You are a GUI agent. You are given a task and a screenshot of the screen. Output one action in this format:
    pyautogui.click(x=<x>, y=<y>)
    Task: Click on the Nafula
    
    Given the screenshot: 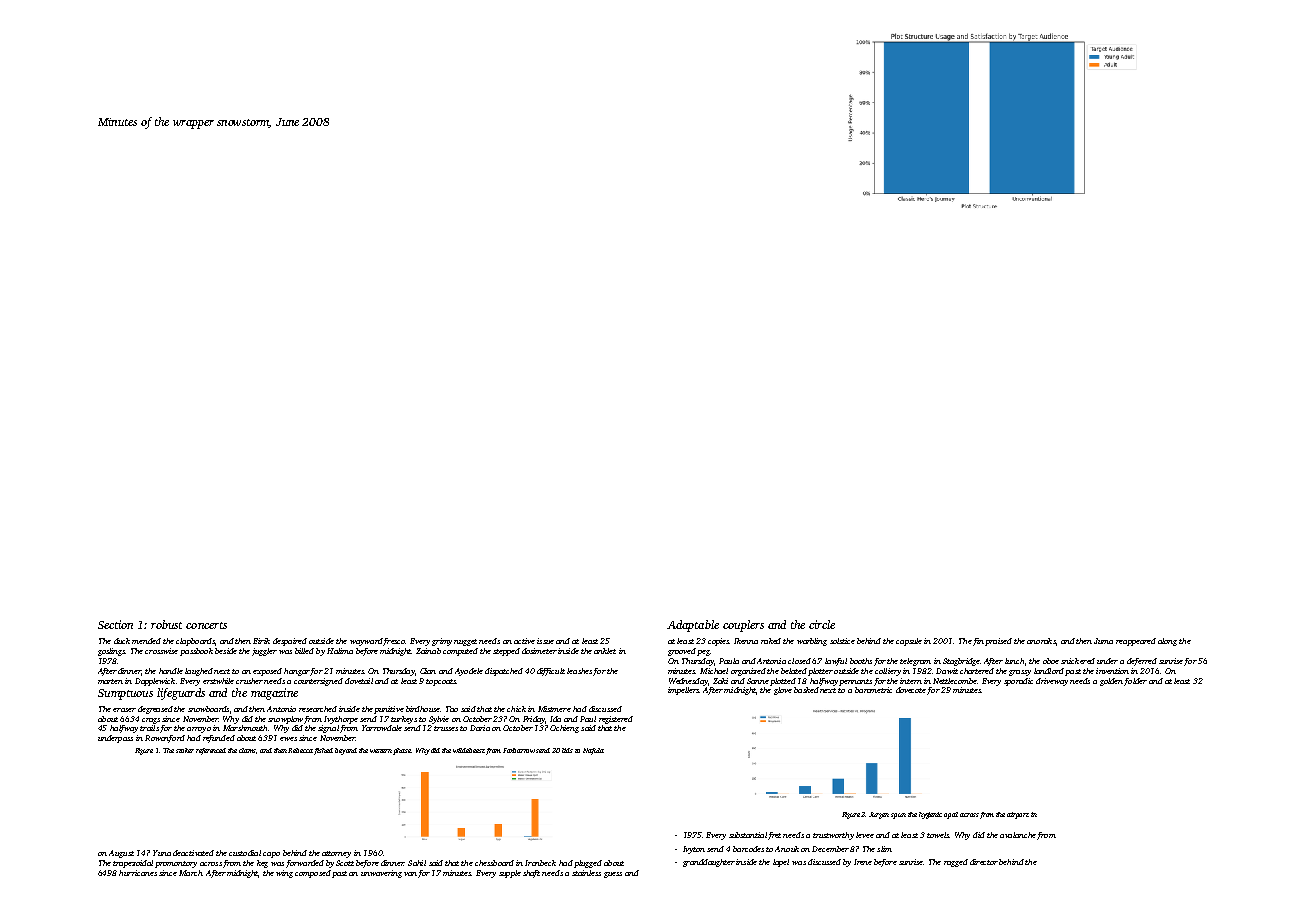 What is the action you would take?
    pyautogui.click(x=593, y=751)
